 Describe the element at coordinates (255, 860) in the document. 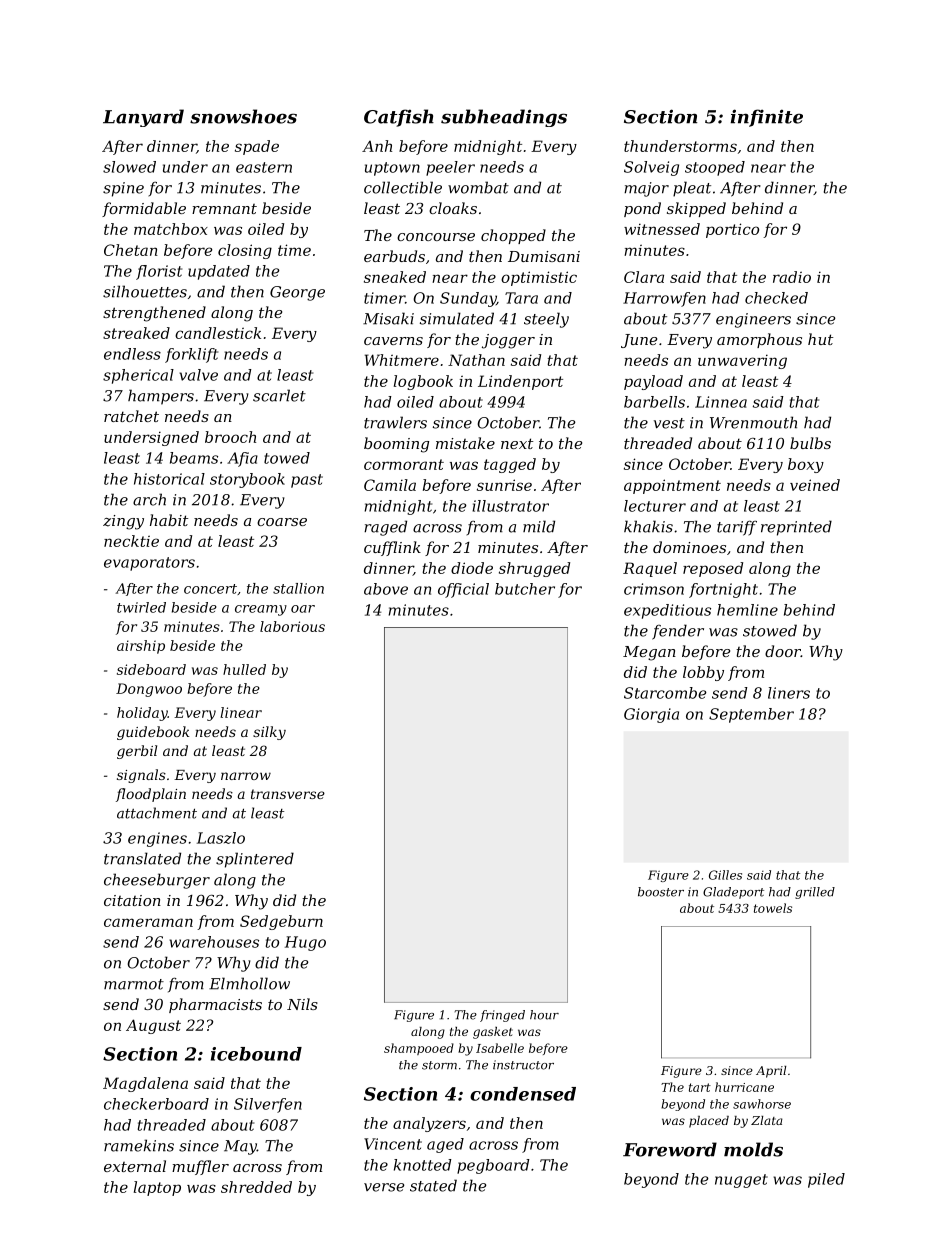

I see `splintered` at that location.
